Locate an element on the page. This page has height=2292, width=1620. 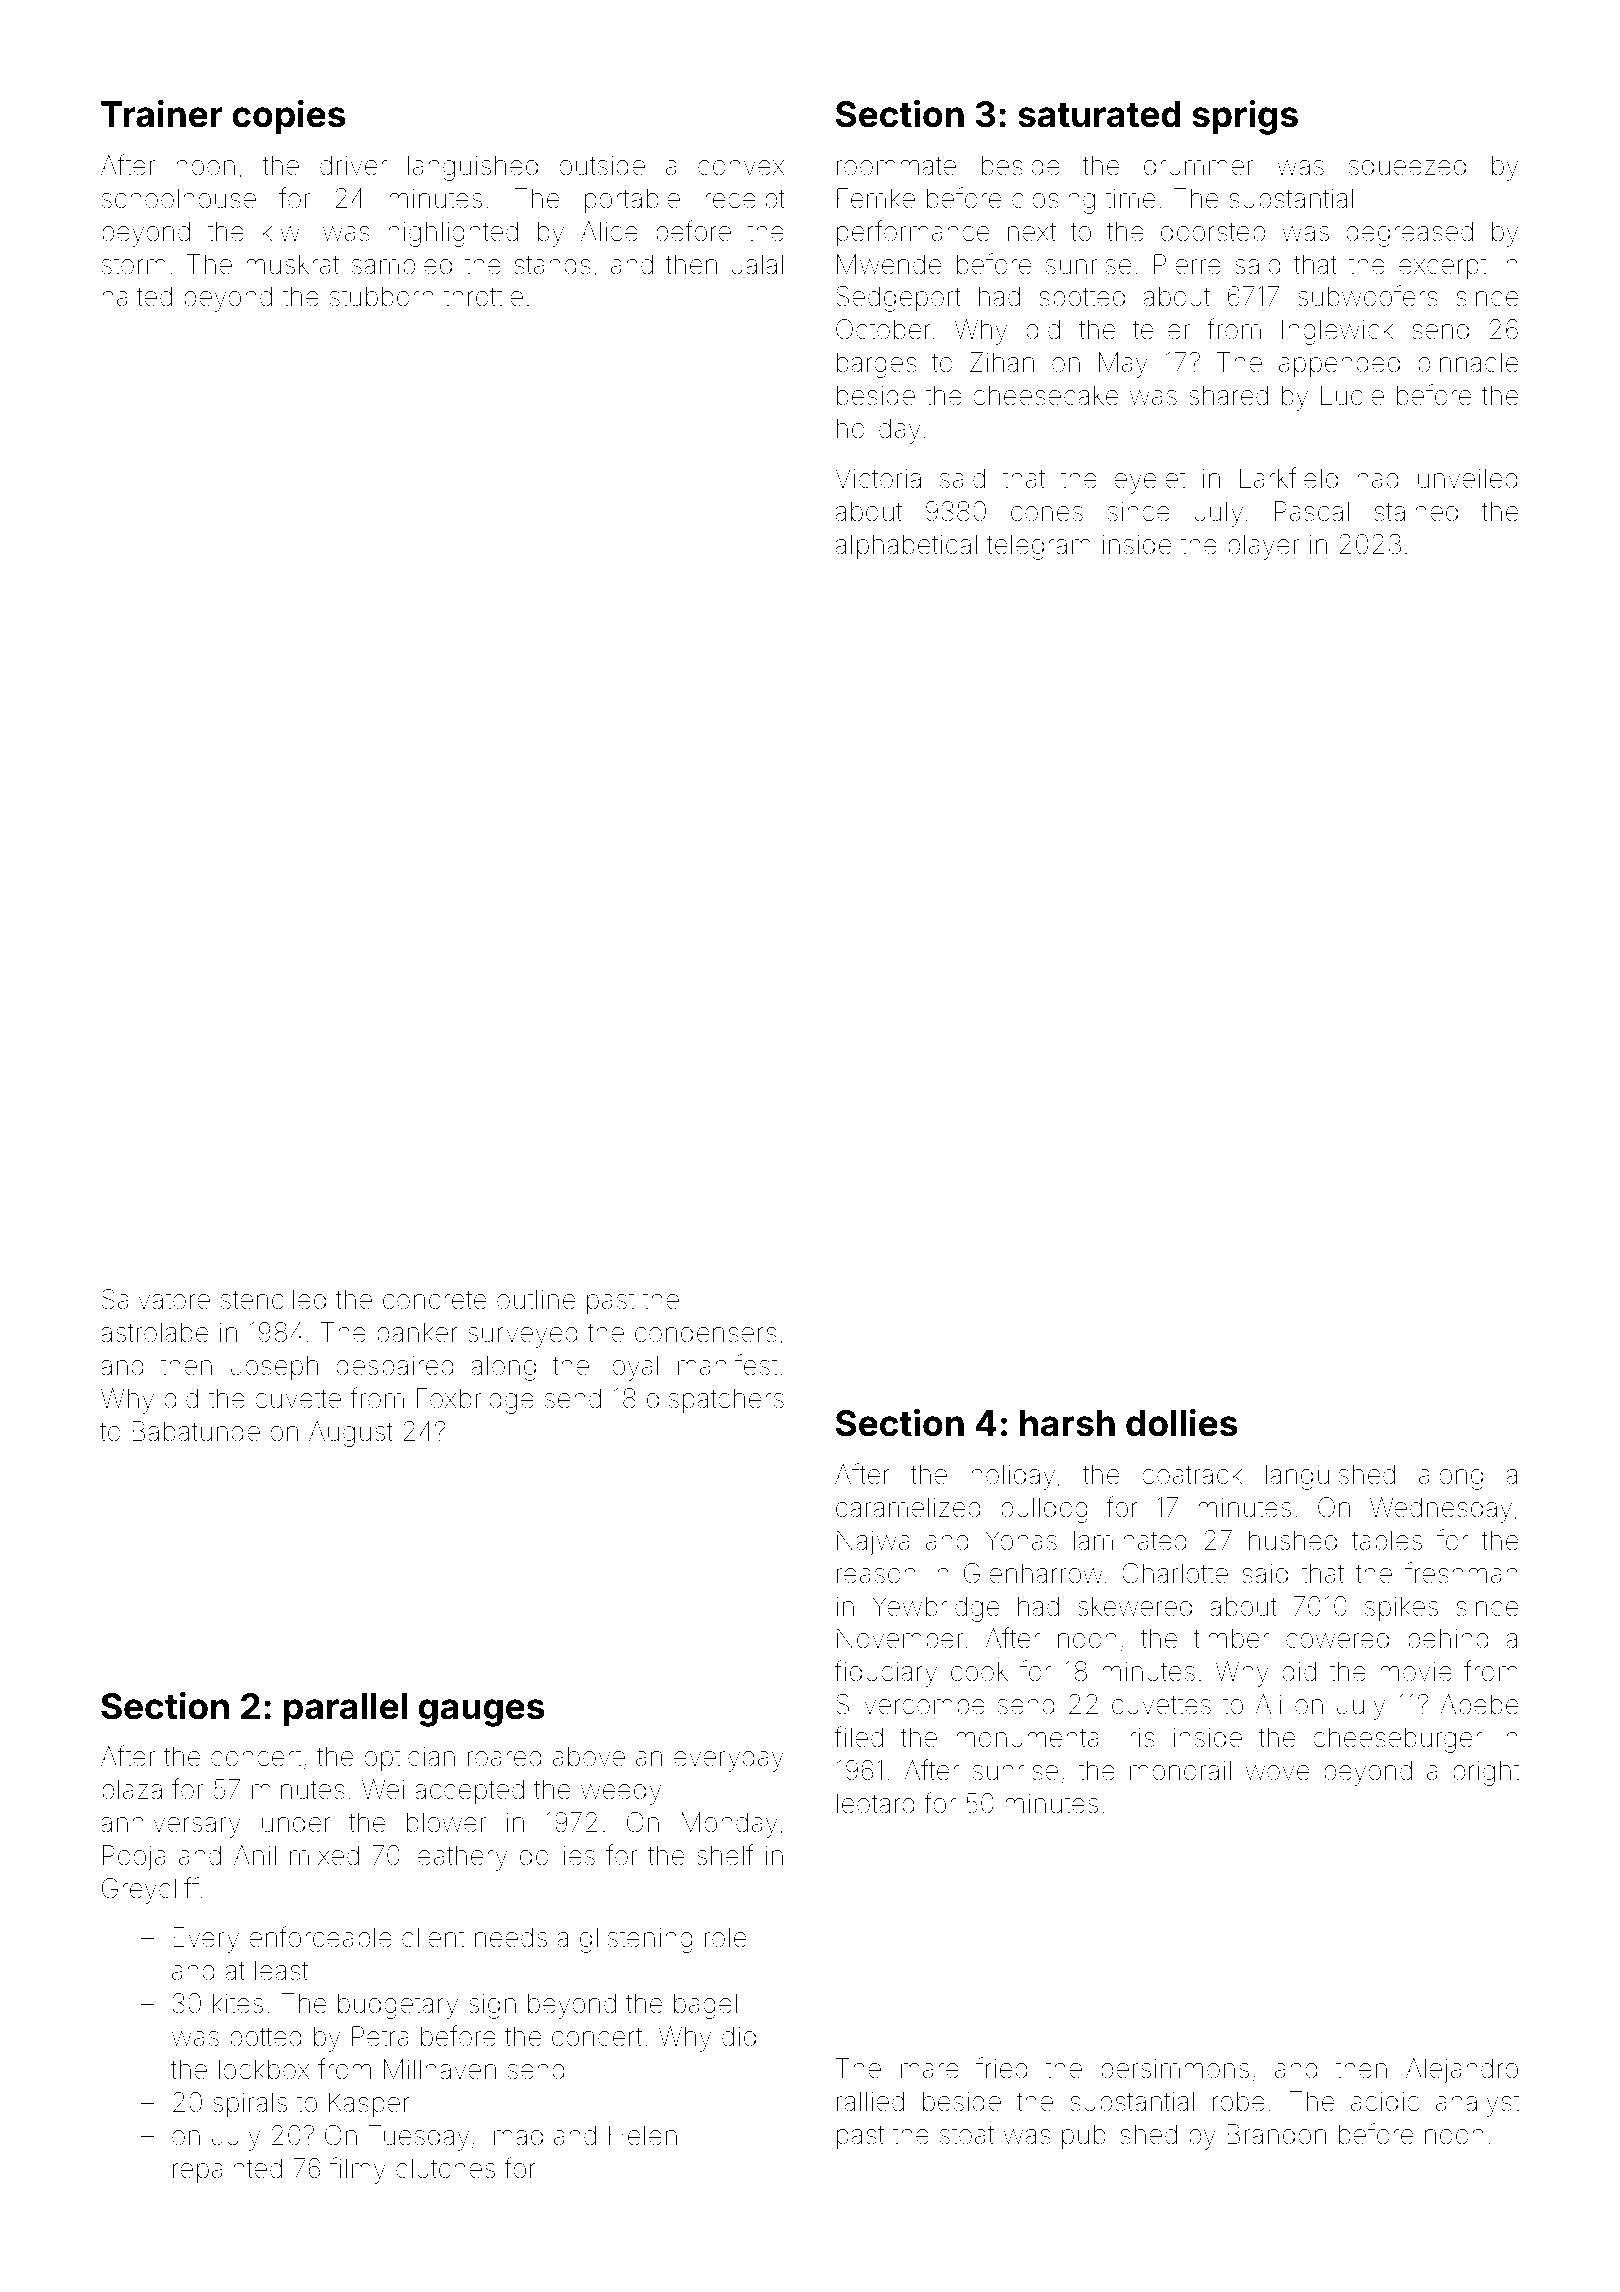
budgetary is located at coordinates (398, 2006).
